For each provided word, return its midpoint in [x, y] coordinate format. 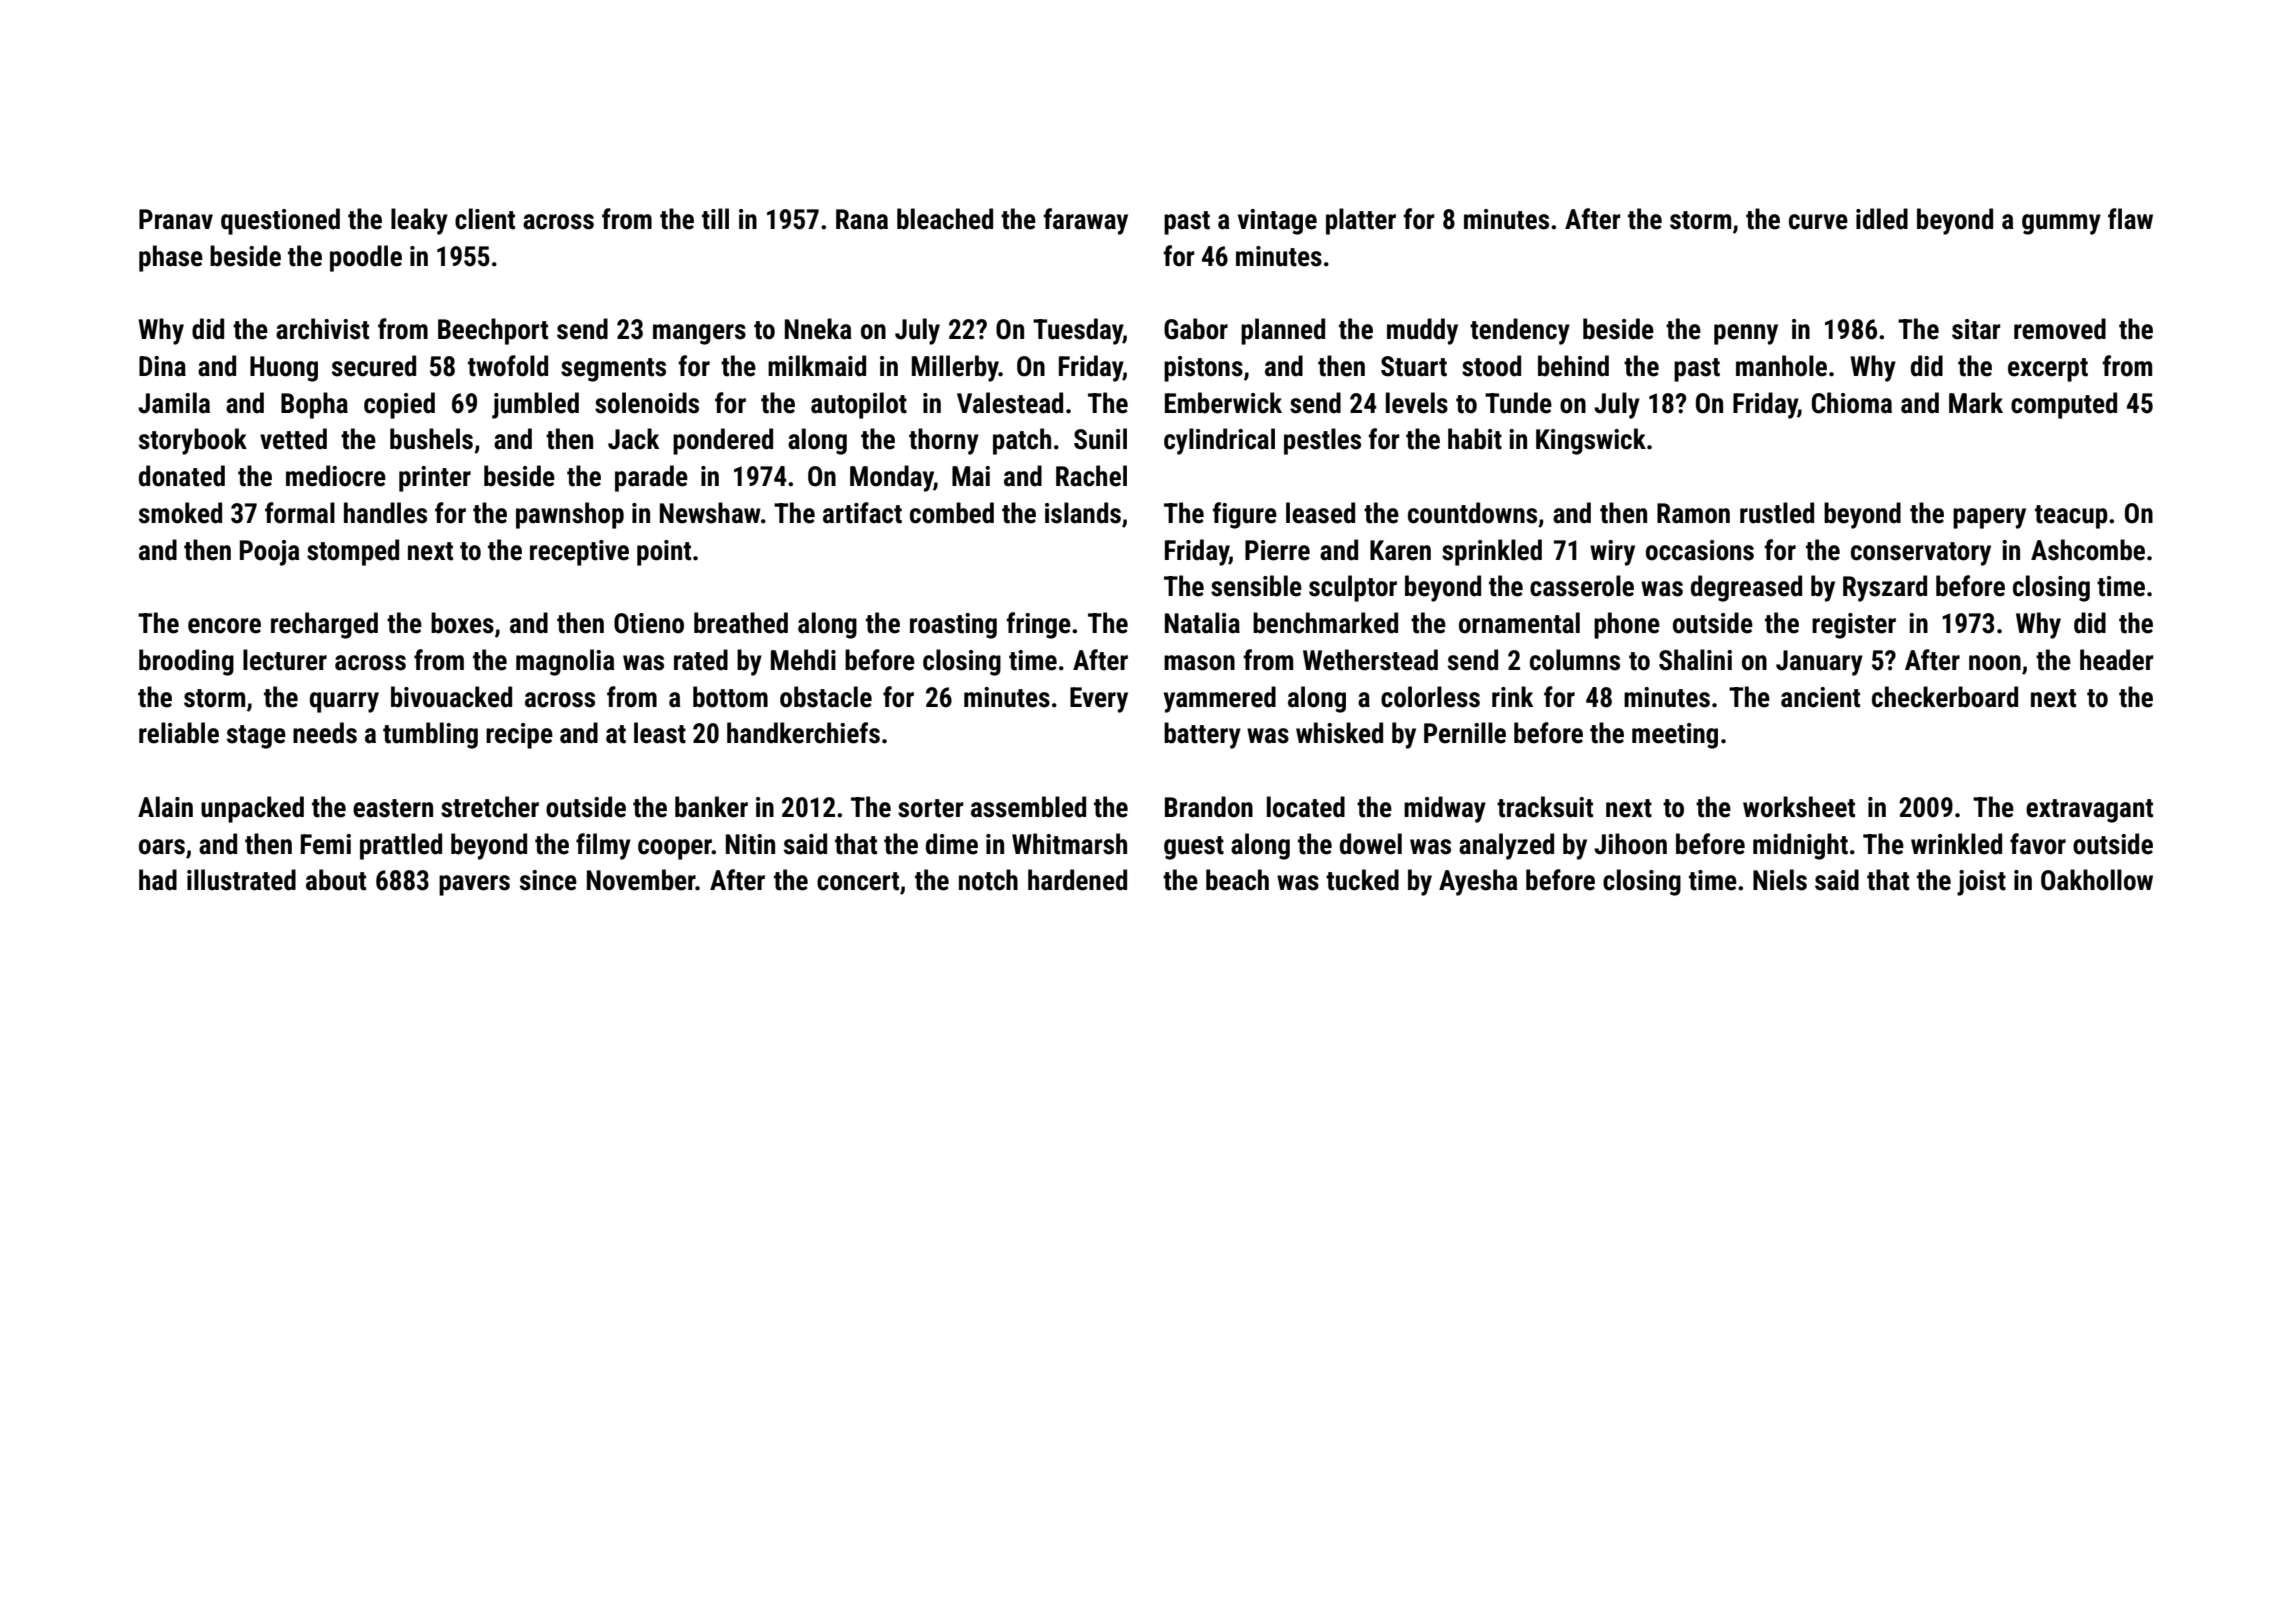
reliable [179, 733]
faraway [1085, 221]
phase [171, 258]
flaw [2130, 219]
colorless [1430, 697]
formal [300, 513]
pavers [474, 885]
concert [858, 881]
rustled [1777, 513]
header [2116, 660]
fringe [1038, 625]
